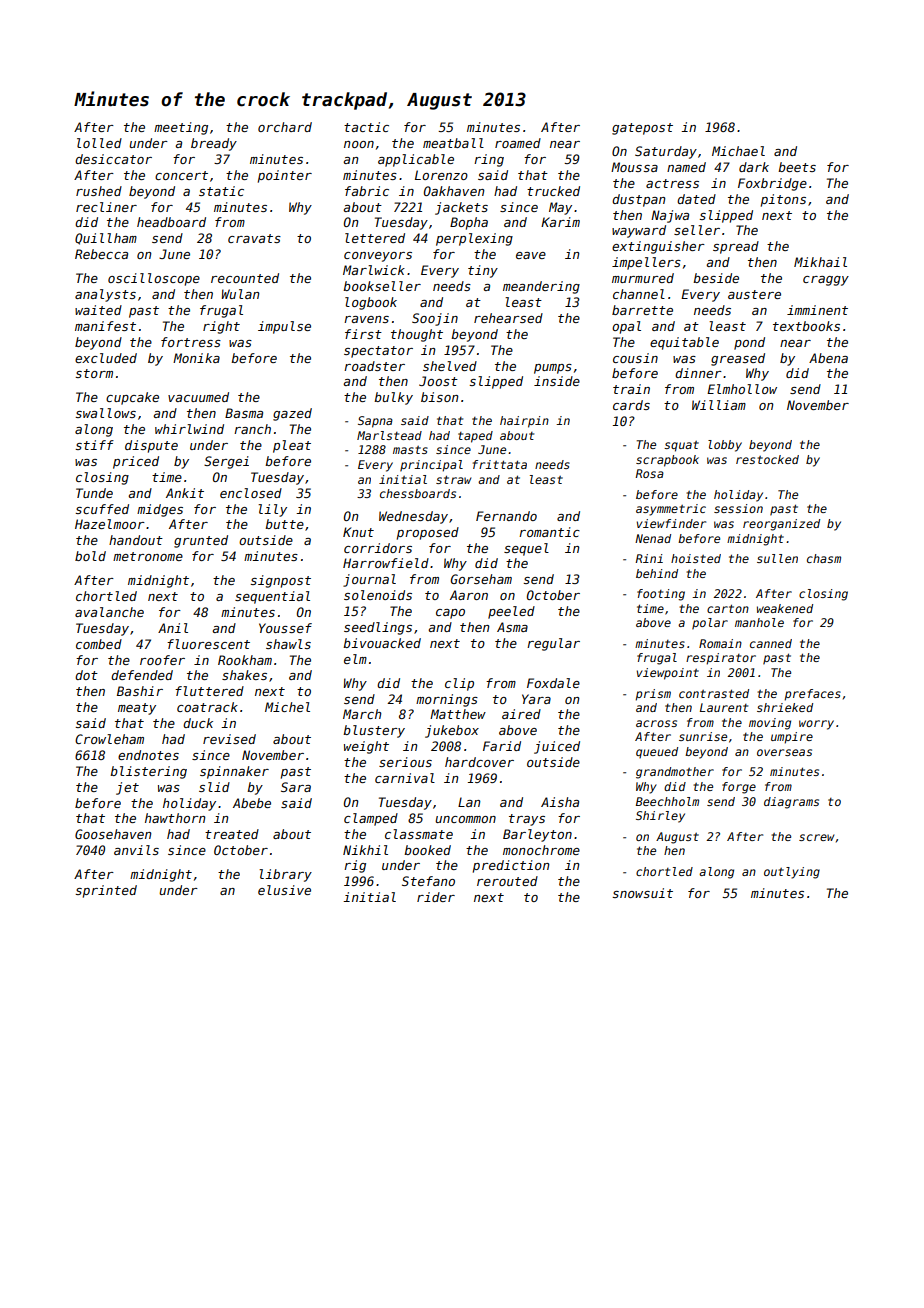 Image resolution: width=924 pixels, height=1308 pixels. I want to click on aired, so click(521, 714).
